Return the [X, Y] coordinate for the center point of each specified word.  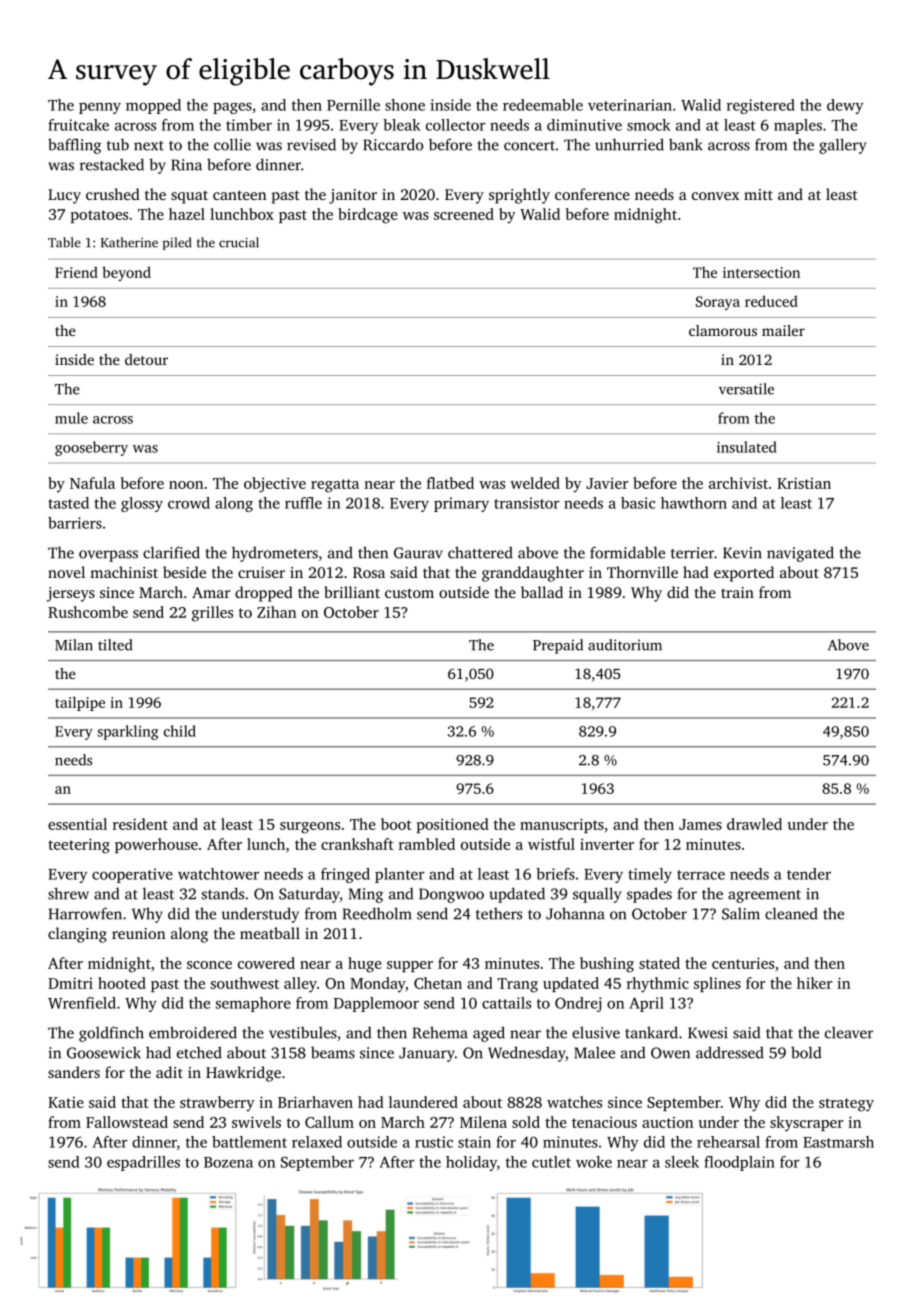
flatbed [450, 483]
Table [64, 242]
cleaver [849, 1033]
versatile [746, 389]
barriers [75, 523]
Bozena [228, 1162]
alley [300, 985]
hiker [814, 983]
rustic [434, 1142]
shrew [68, 893]
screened [464, 214]
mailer [783, 330]
